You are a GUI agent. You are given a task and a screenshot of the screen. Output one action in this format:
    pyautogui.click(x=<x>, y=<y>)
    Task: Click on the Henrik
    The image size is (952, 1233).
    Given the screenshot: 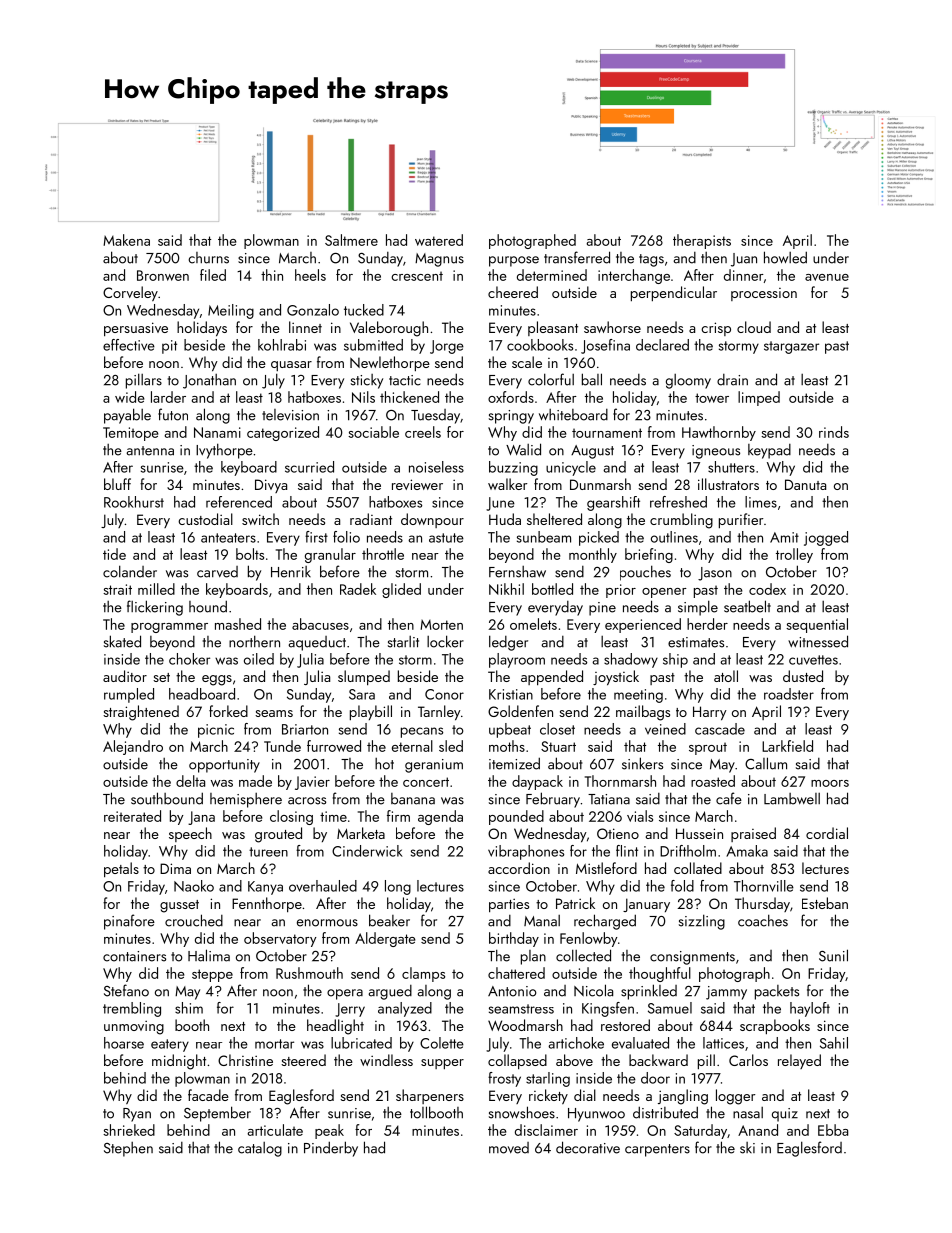 What is the action you would take?
    pyautogui.click(x=291, y=572)
